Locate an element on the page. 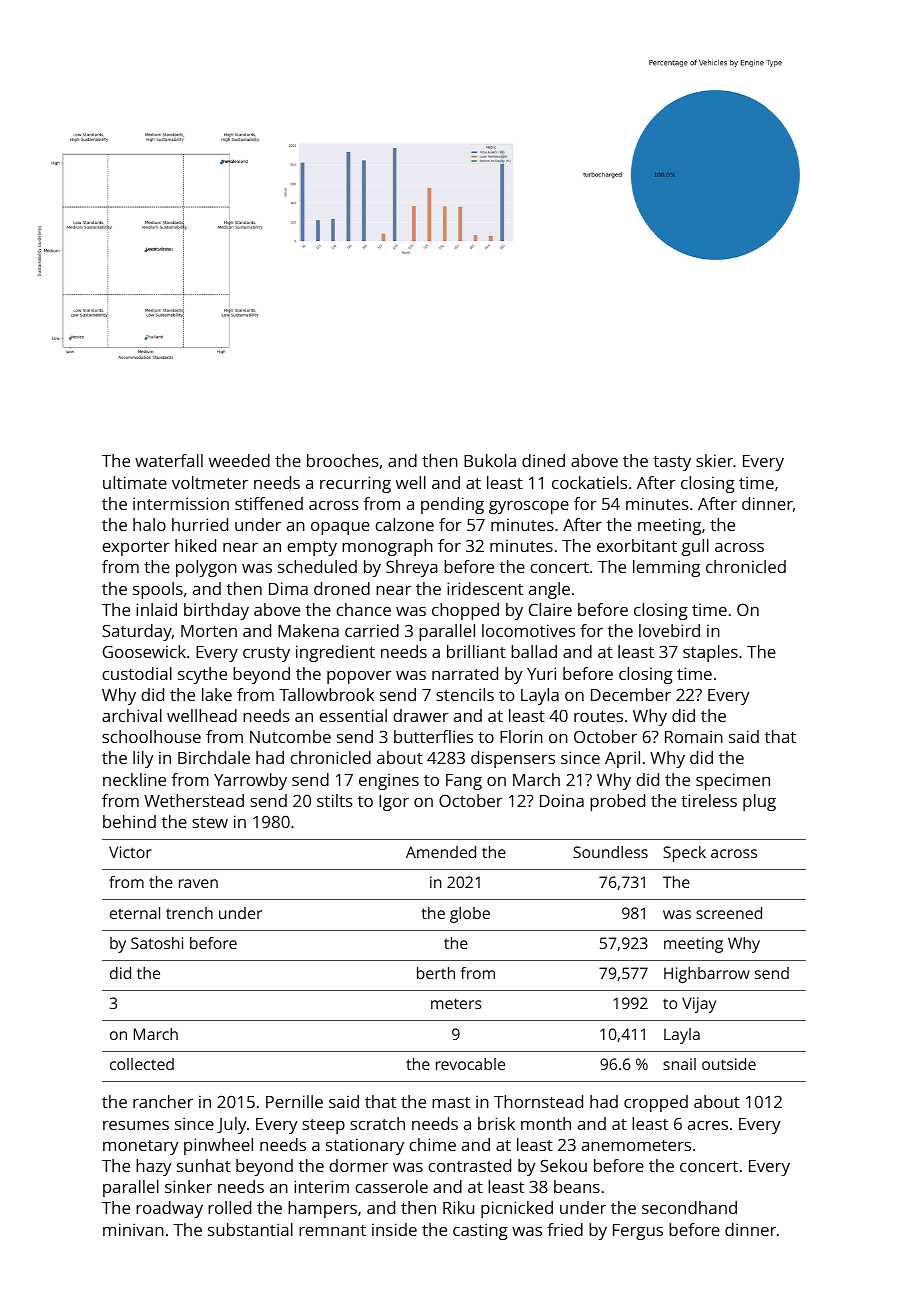 The image size is (908, 1316). Satoshi is located at coordinates (157, 943).
